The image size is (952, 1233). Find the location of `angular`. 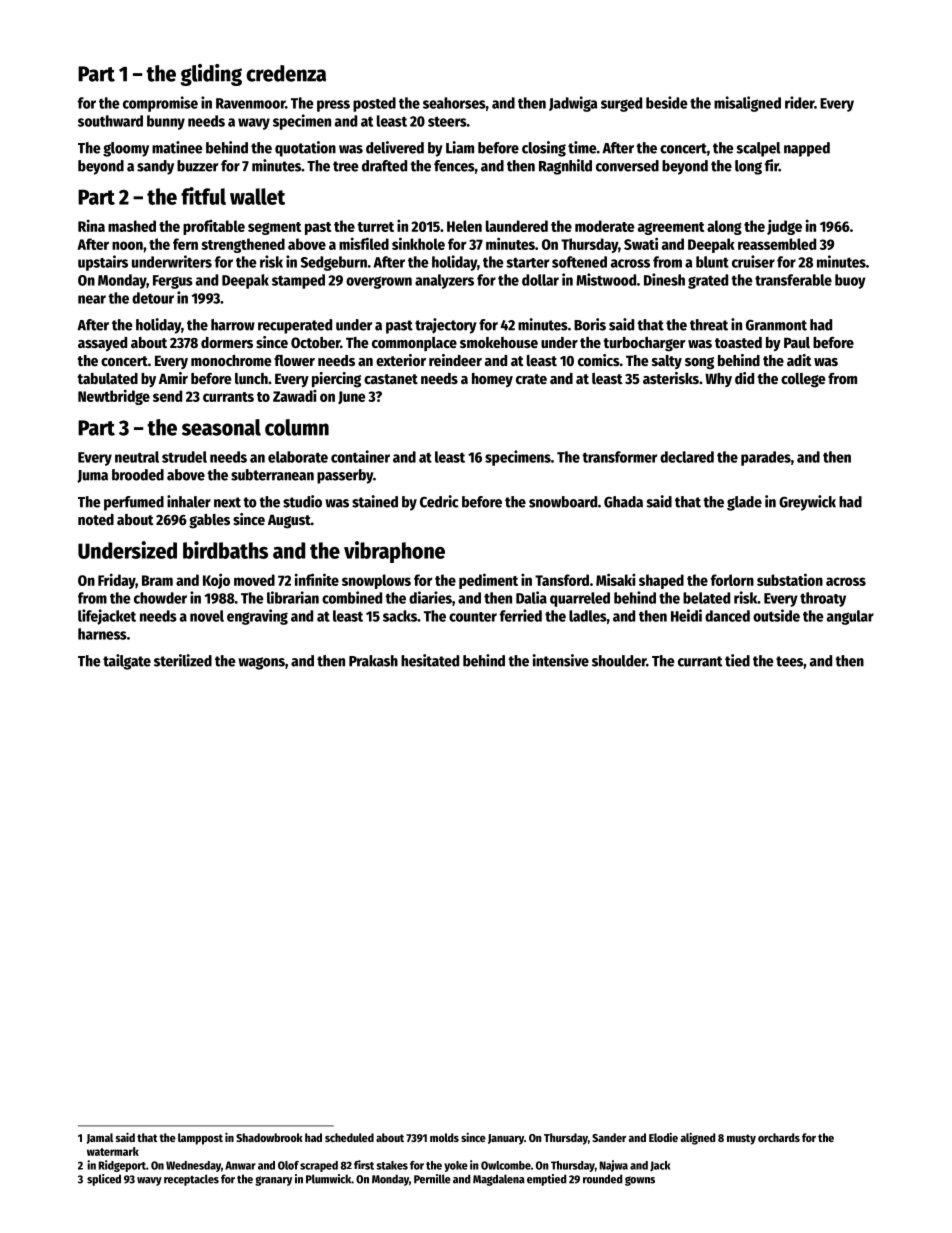

angular is located at coordinates (850, 617).
